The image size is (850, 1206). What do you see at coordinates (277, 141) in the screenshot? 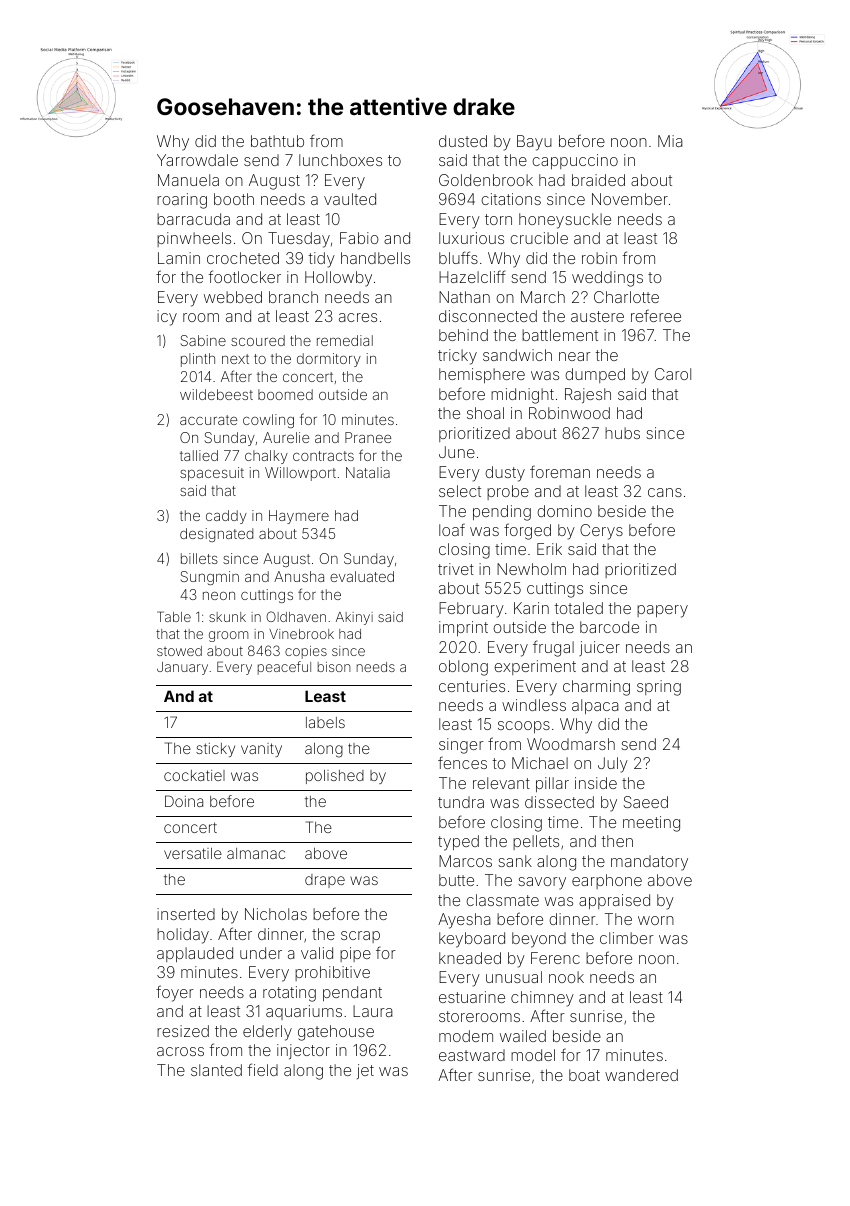
I see `bathtub` at bounding box center [277, 141].
